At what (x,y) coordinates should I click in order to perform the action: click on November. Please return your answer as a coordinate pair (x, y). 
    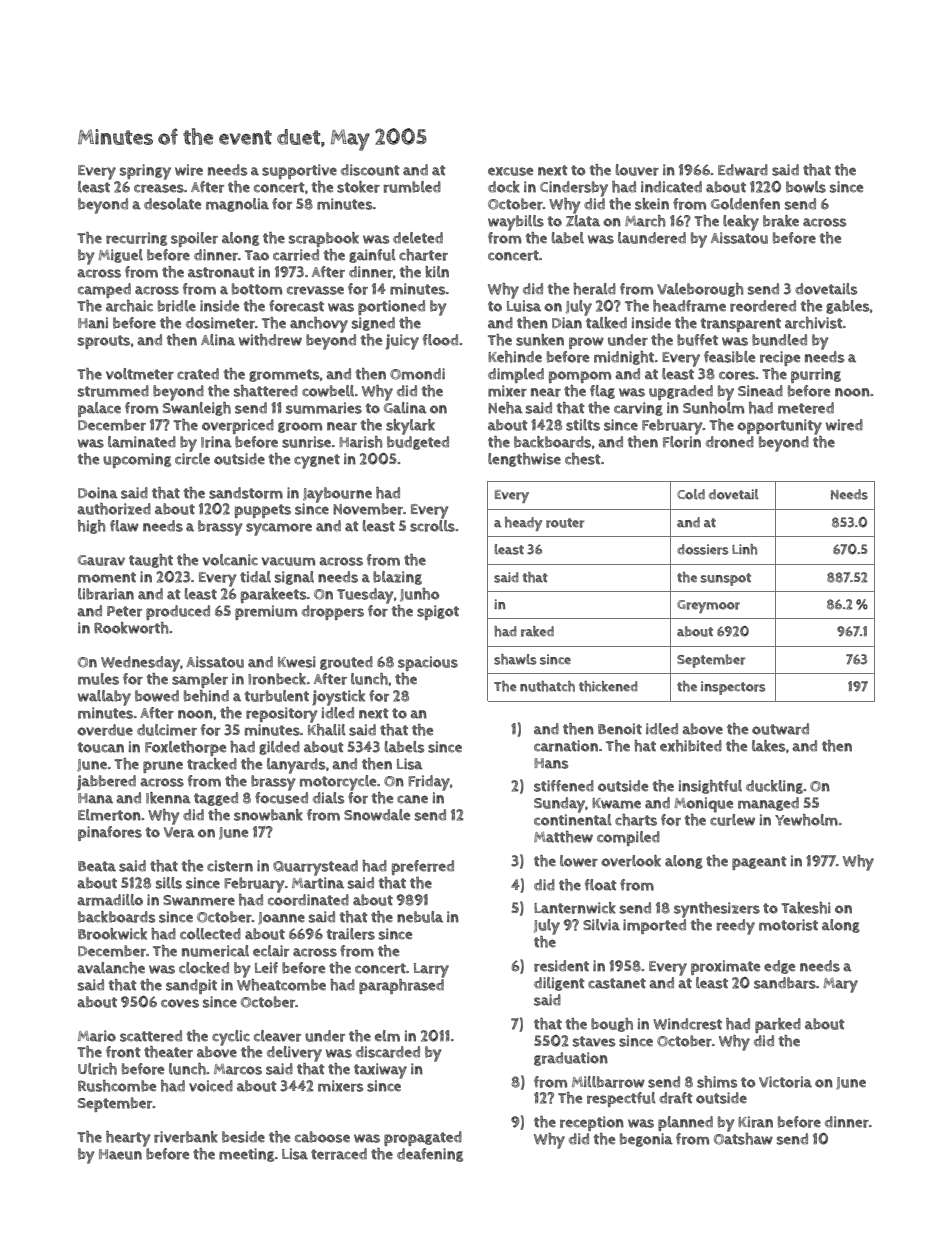
    Looking at the image, I should click on (368, 509).
